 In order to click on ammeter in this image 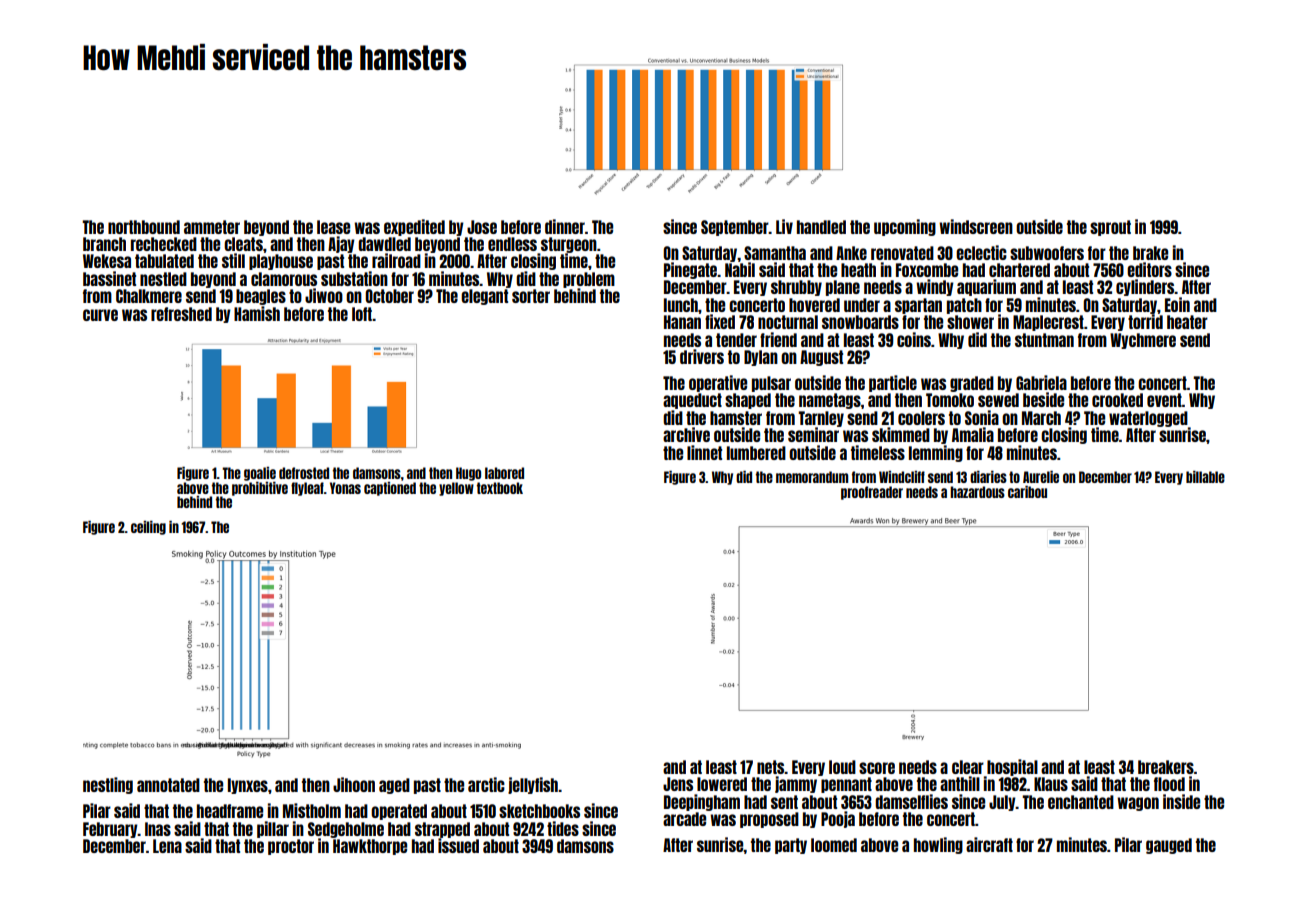, I will do `click(212, 227)`.
